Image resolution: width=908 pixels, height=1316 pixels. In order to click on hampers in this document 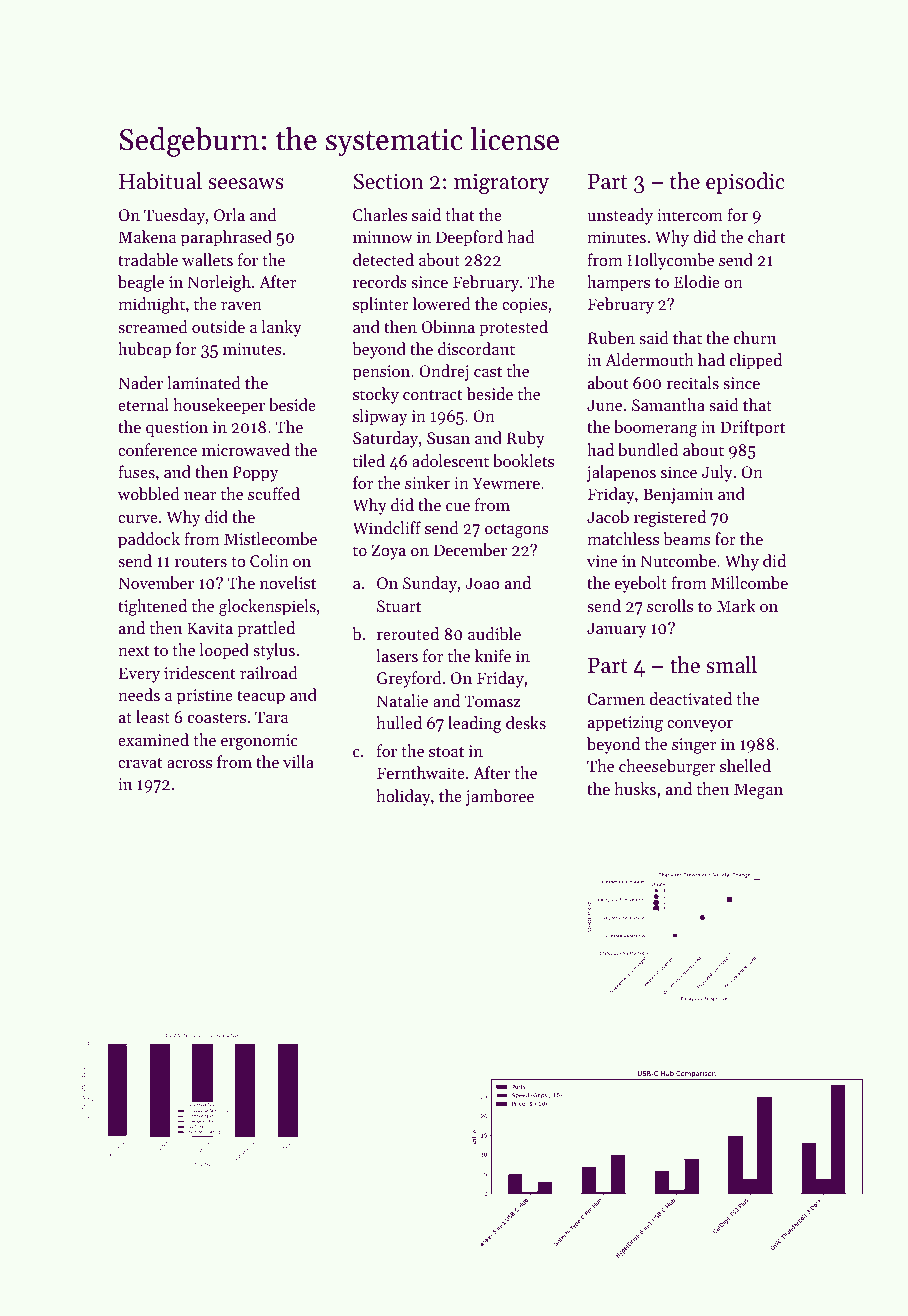, I will do `click(618, 283)`.
